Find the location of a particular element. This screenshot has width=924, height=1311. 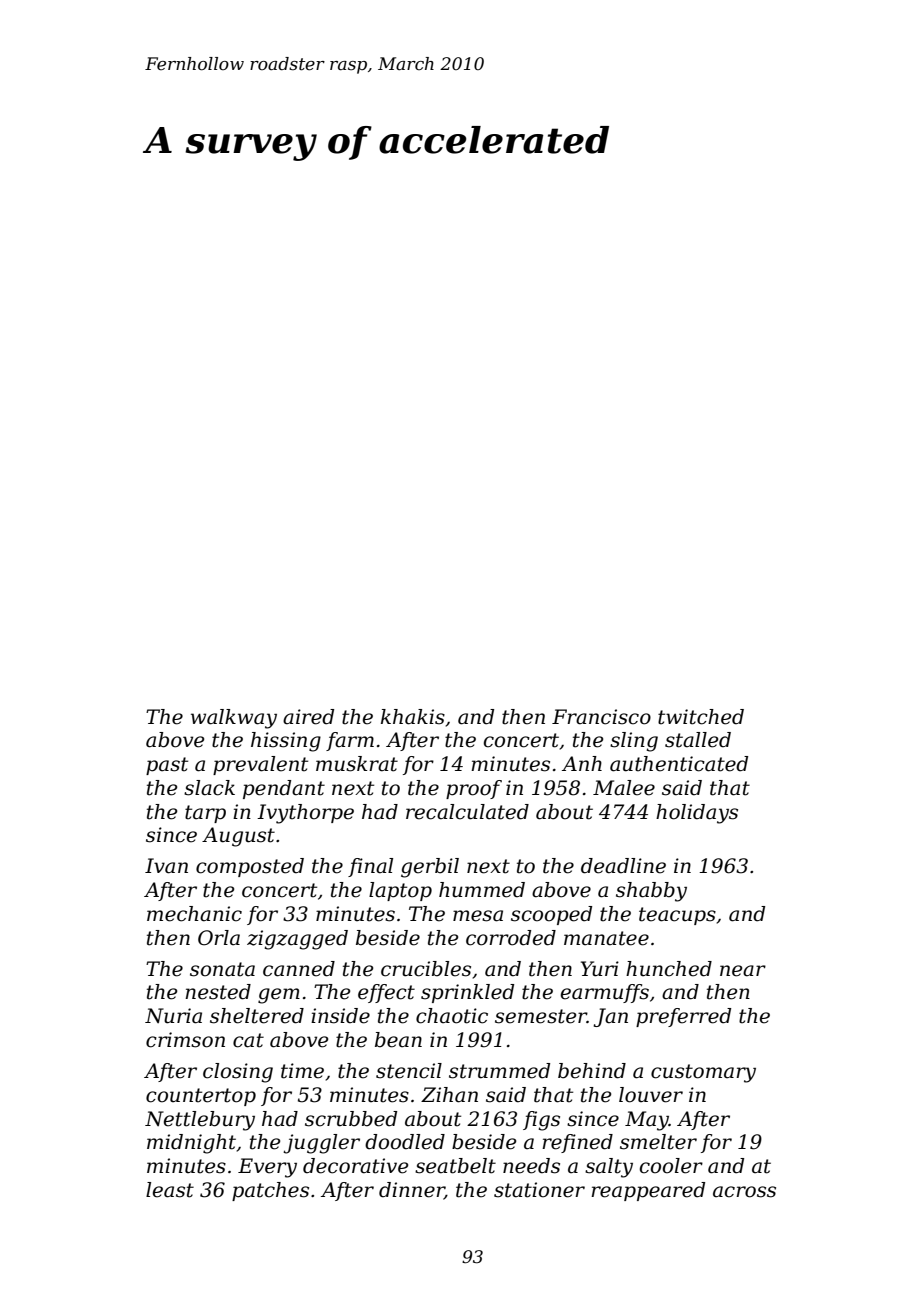

canned is located at coordinates (299, 969).
